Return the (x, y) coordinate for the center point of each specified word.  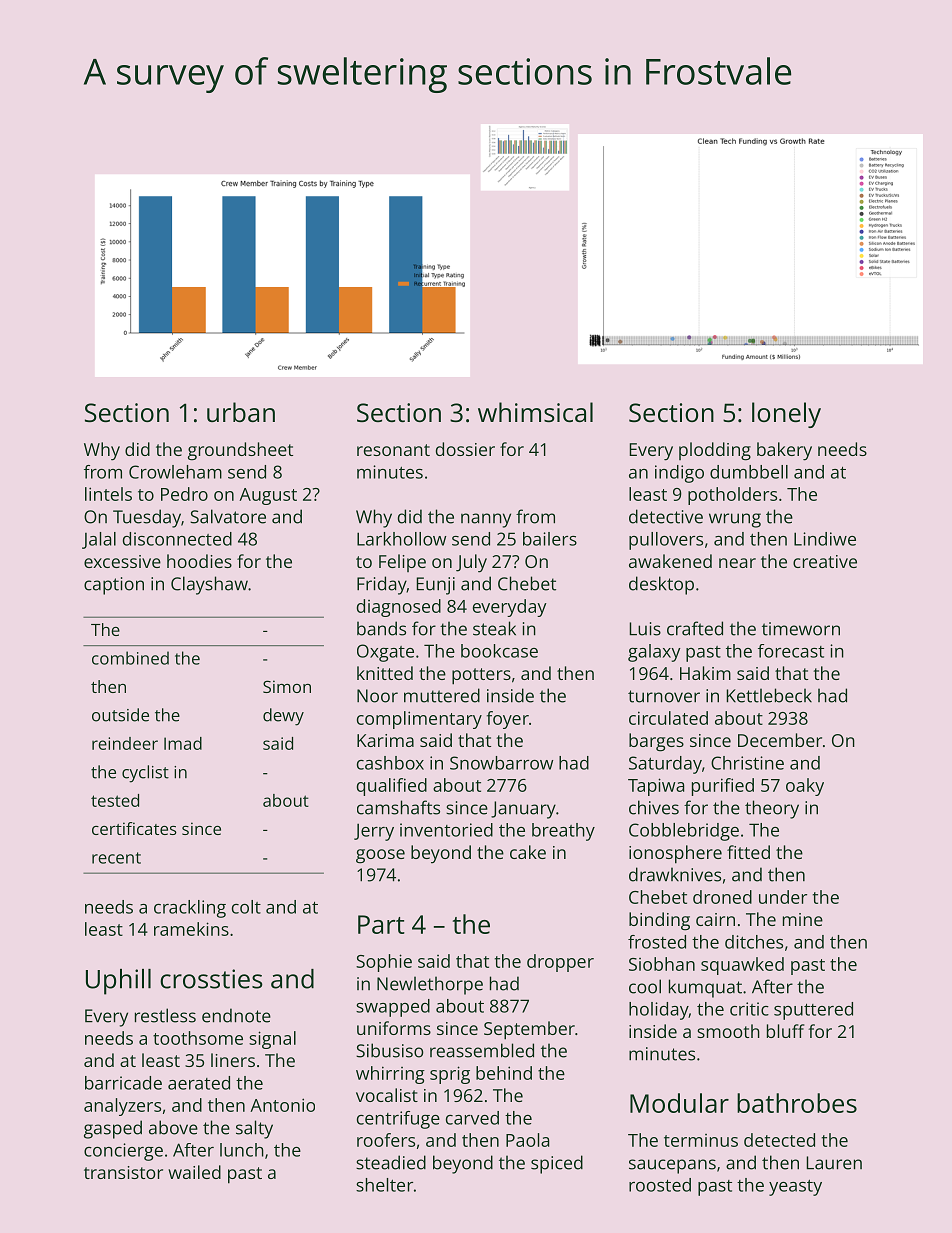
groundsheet (240, 451)
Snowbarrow (501, 763)
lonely (786, 415)
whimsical (535, 412)
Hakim (705, 673)
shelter (384, 1185)
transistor (123, 1172)
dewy (283, 717)
